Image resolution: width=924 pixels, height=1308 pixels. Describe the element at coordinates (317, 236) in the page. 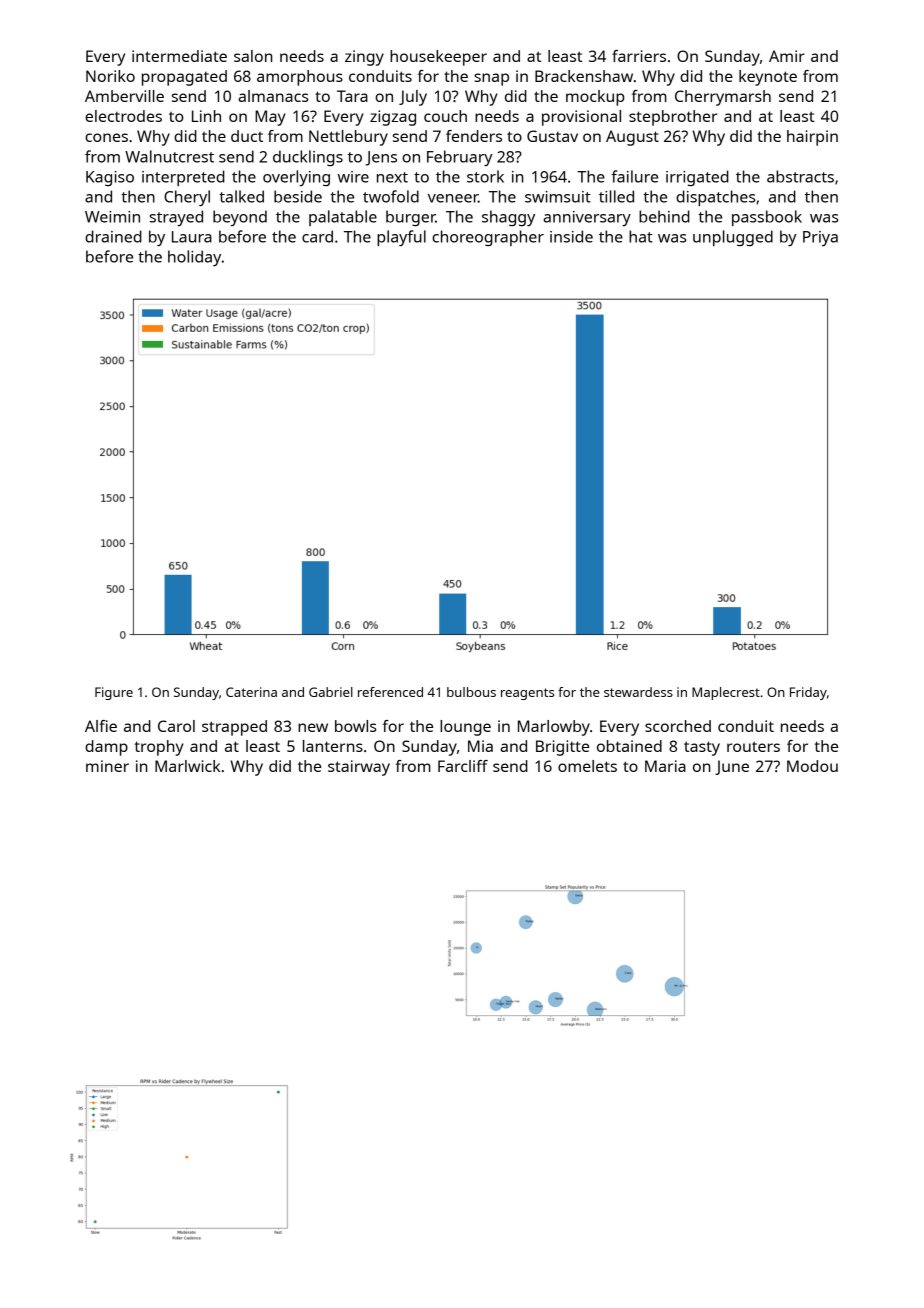

I see `card` at that location.
